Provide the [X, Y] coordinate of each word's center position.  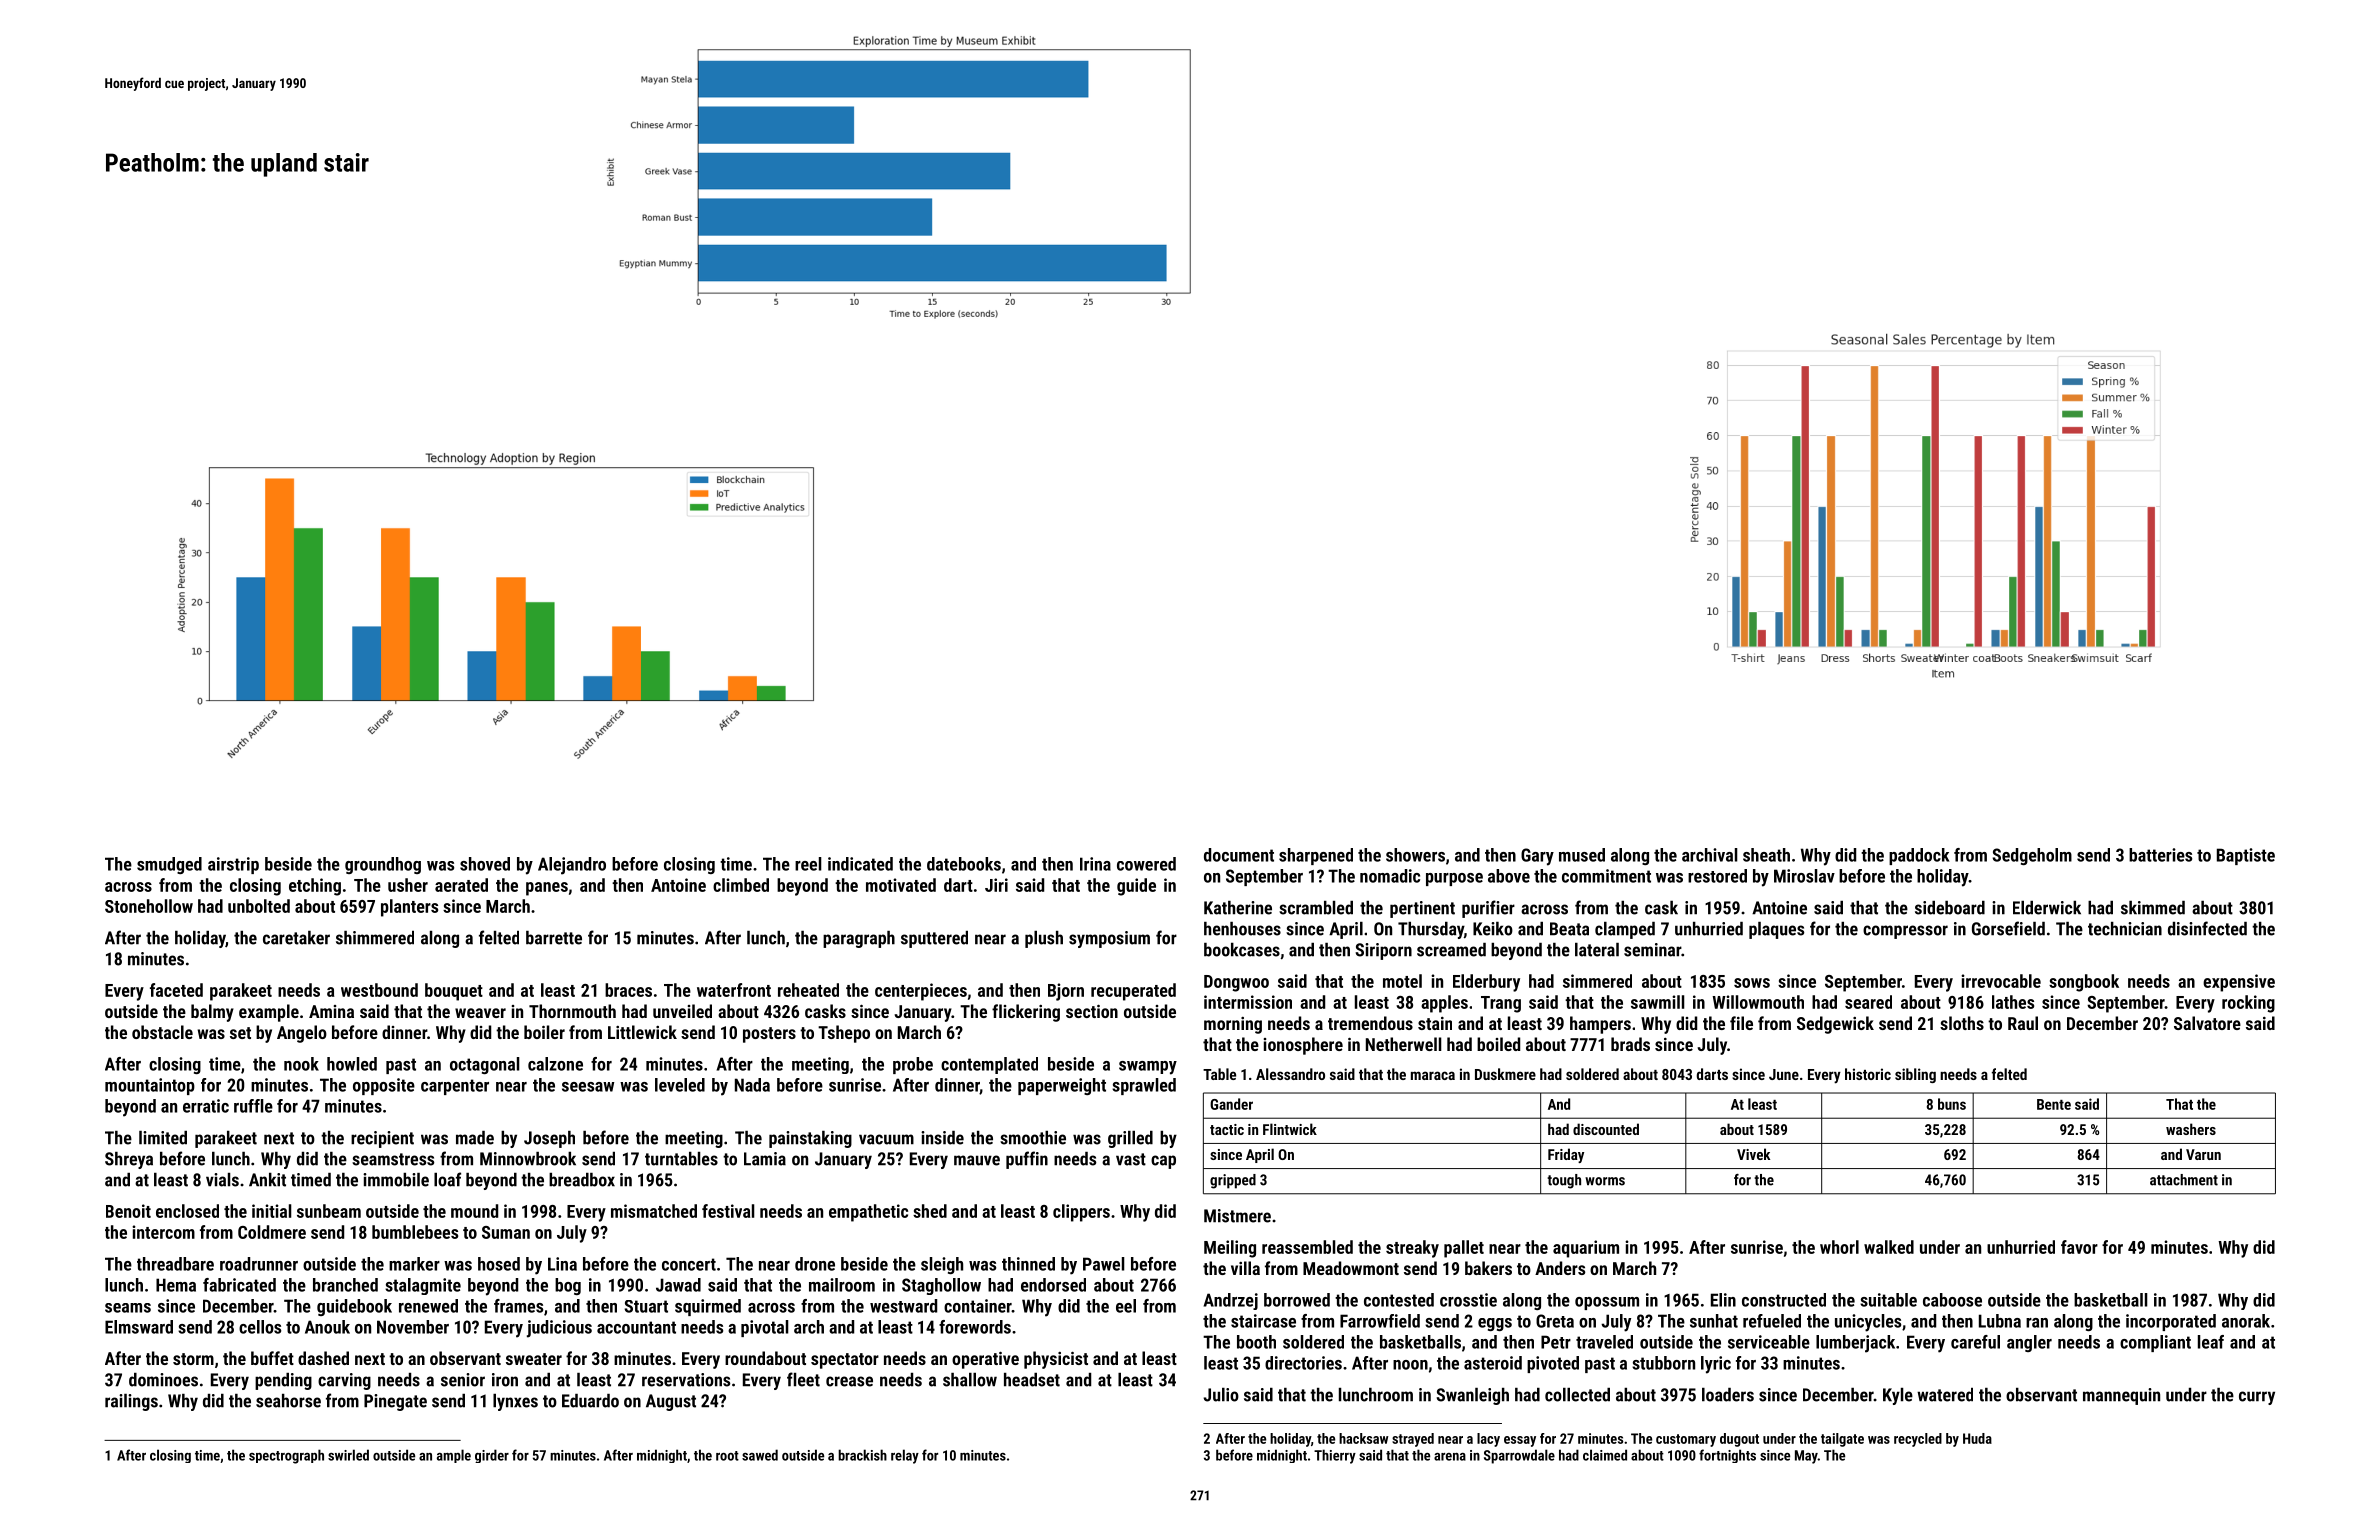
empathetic [868, 1213]
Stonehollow [149, 906]
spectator [845, 1361]
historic [1868, 1074]
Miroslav [1804, 876]
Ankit [267, 1179]
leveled [680, 1085]
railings [131, 1402]
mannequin [2121, 1396]
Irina [1095, 864]
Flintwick [1290, 1129]
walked [1889, 1247]
